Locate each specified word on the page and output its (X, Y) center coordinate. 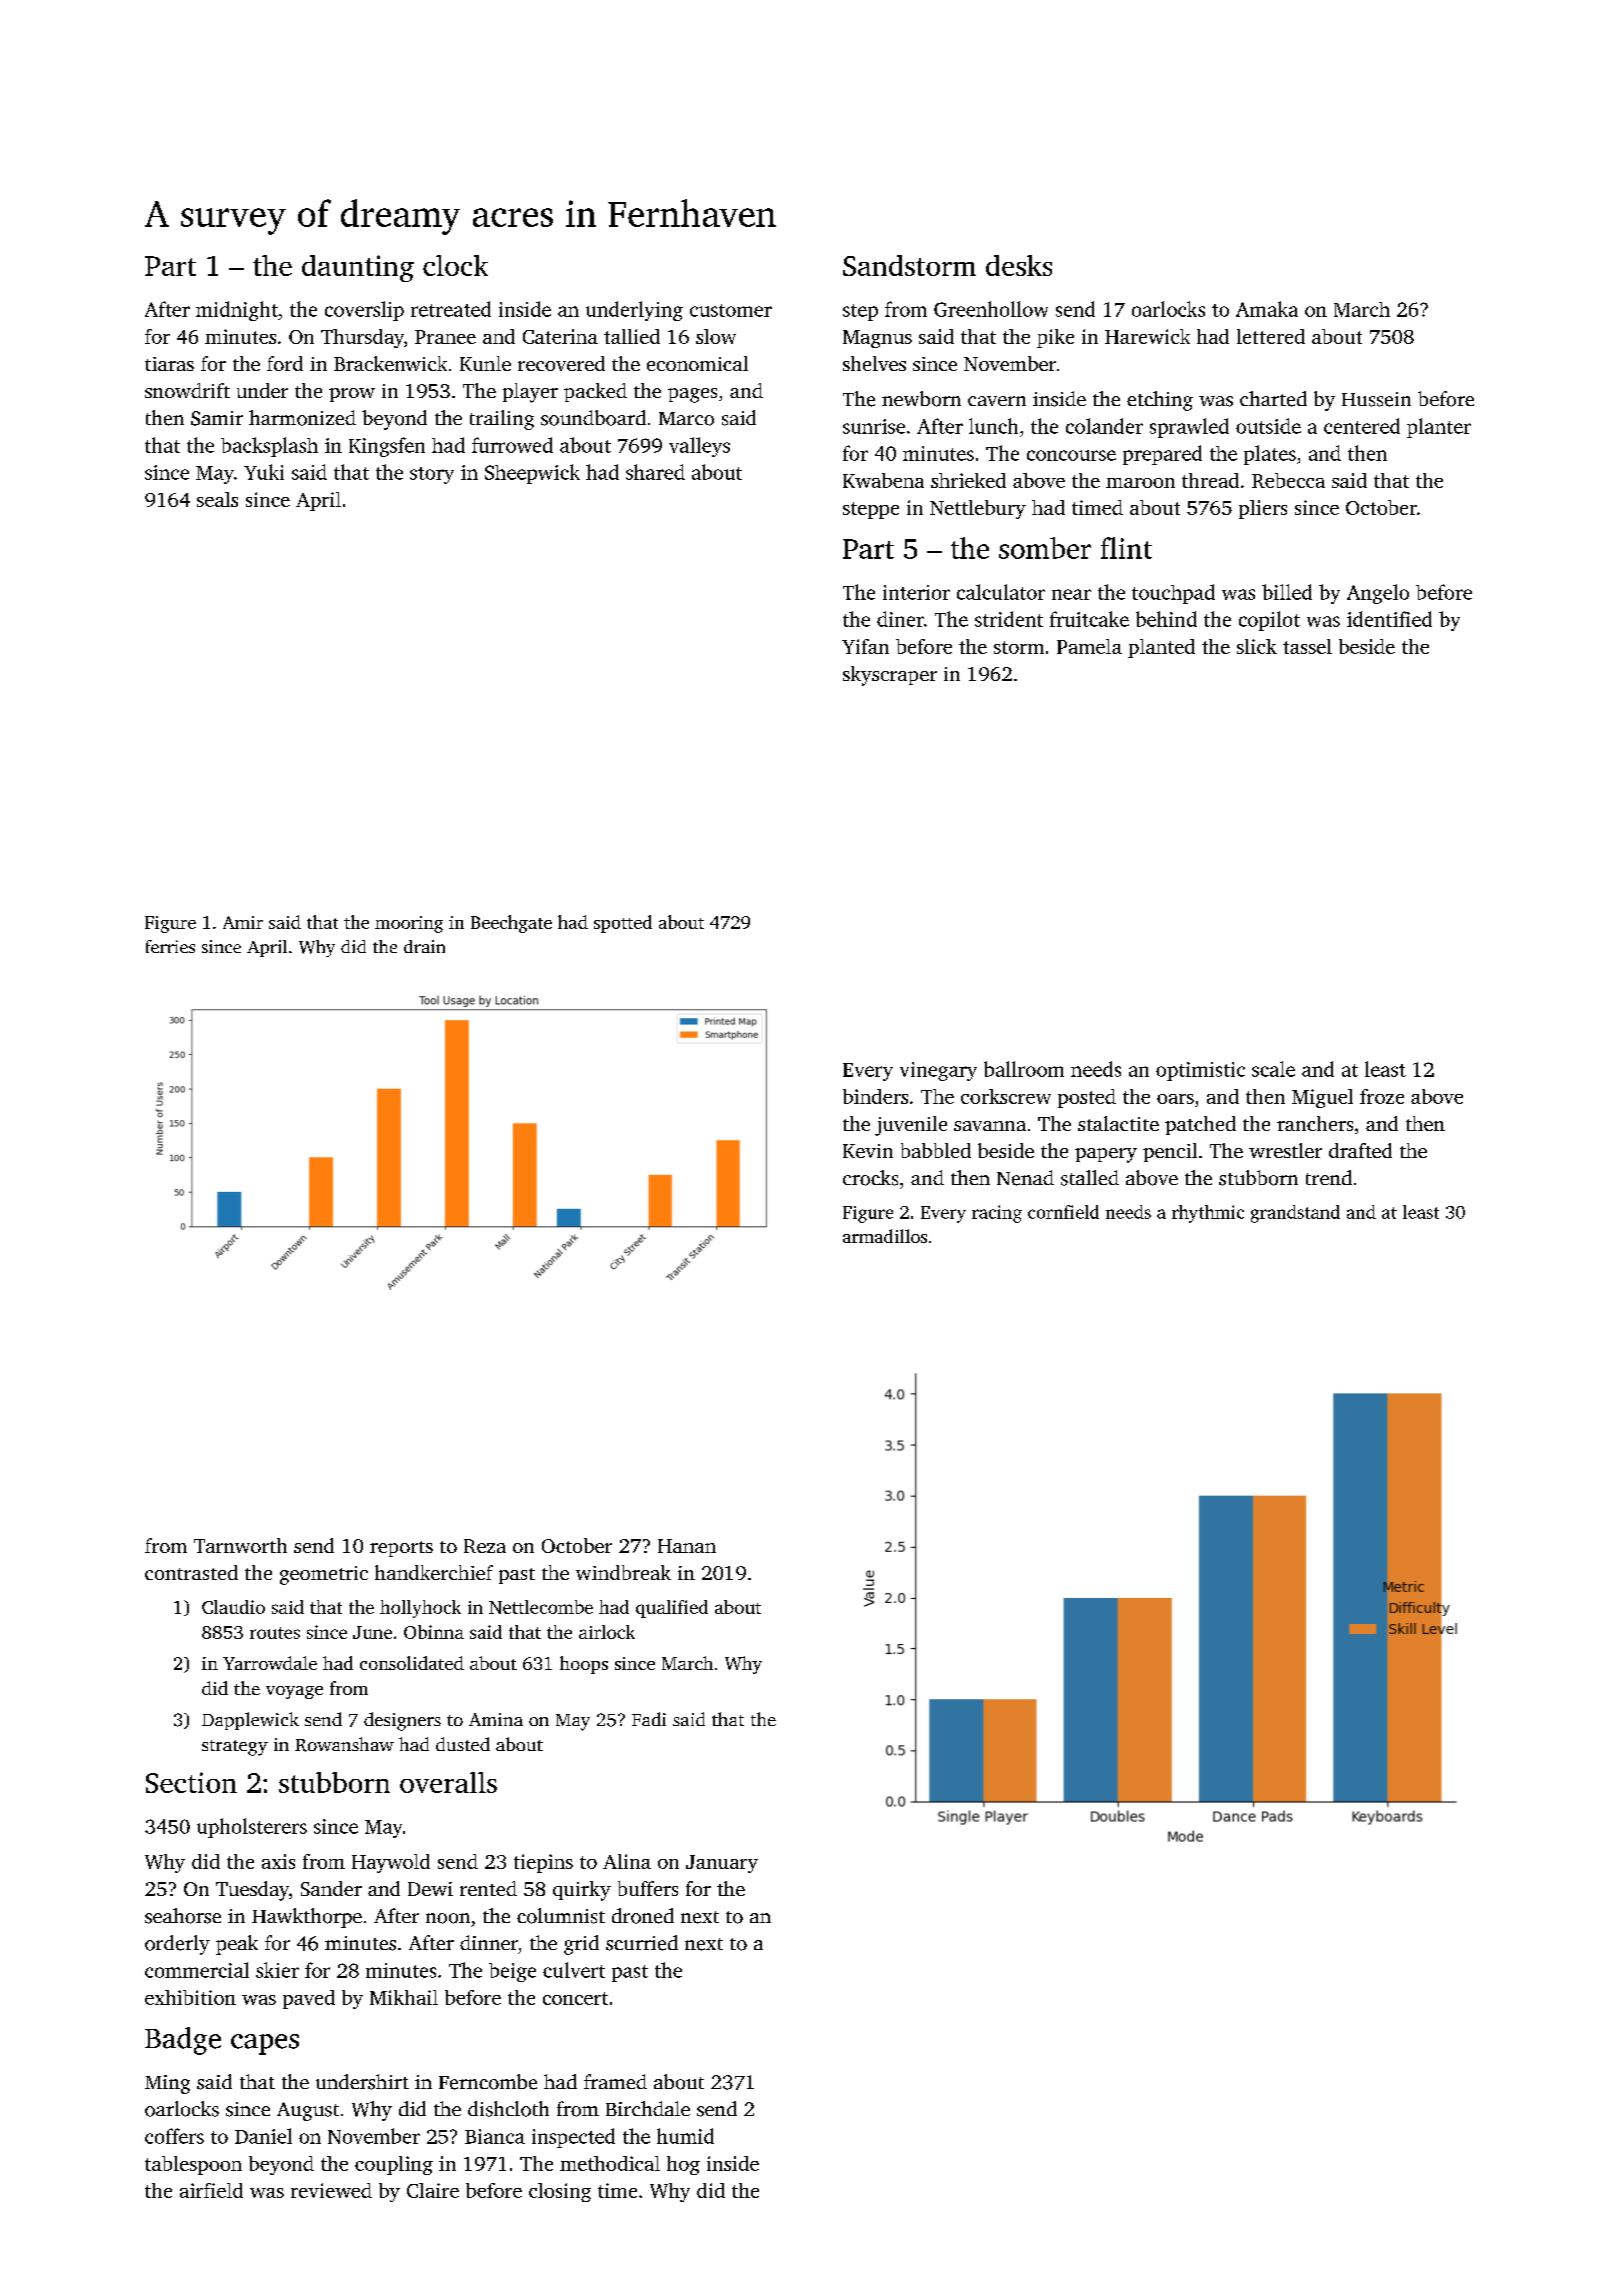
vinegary (938, 1071)
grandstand (1295, 1214)
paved (309, 1999)
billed (1287, 592)
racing (997, 1214)
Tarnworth (240, 1545)
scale (1273, 1069)
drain (424, 946)
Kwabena (883, 480)
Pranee (445, 337)
